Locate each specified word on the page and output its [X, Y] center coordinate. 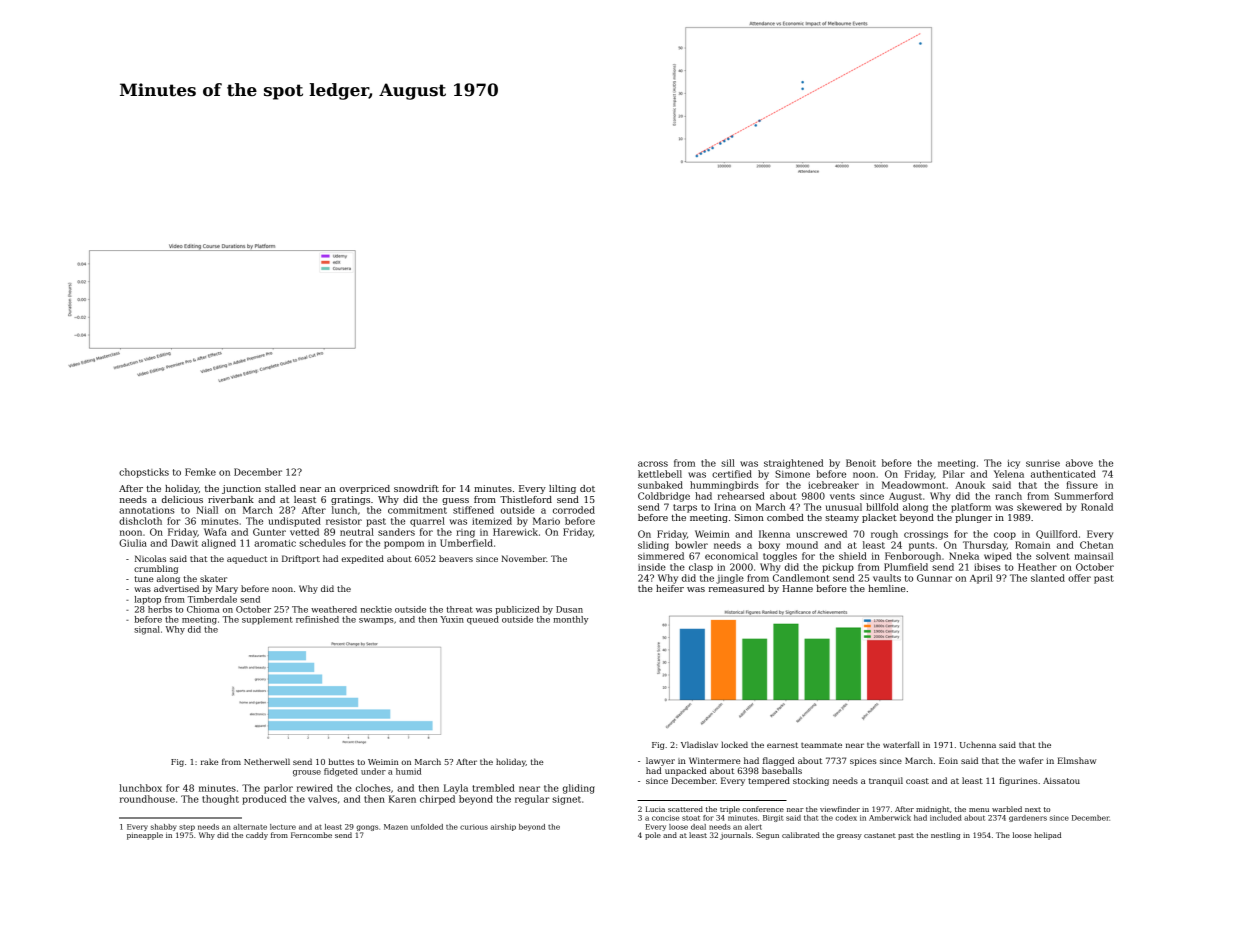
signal [147, 630]
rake [209, 761]
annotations [147, 510]
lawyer [660, 761]
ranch [1008, 496]
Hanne [798, 588]
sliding [653, 546]
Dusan [569, 609]
